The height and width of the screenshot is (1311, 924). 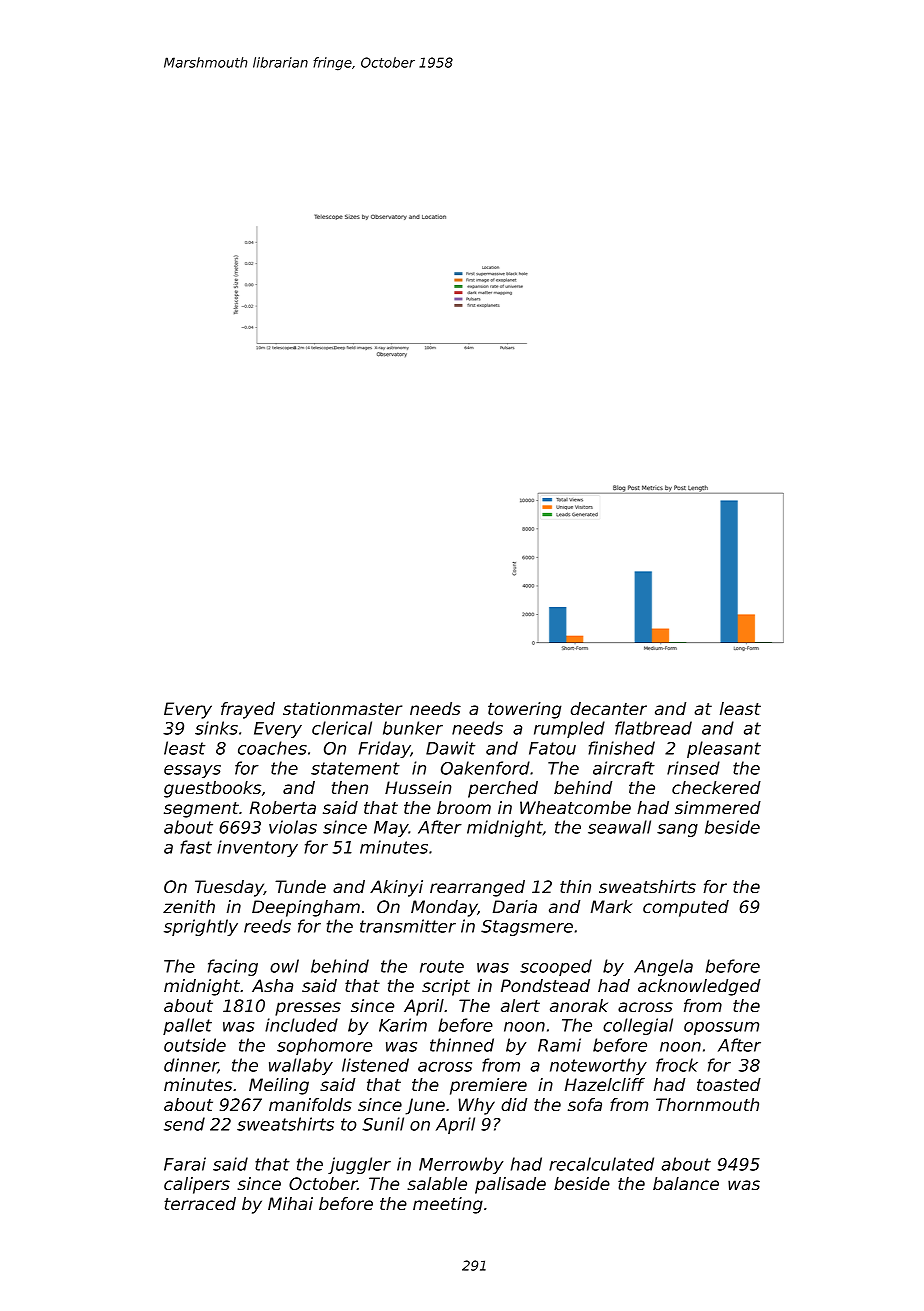 I want to click on meeting, so click(x=448, y=1205).
